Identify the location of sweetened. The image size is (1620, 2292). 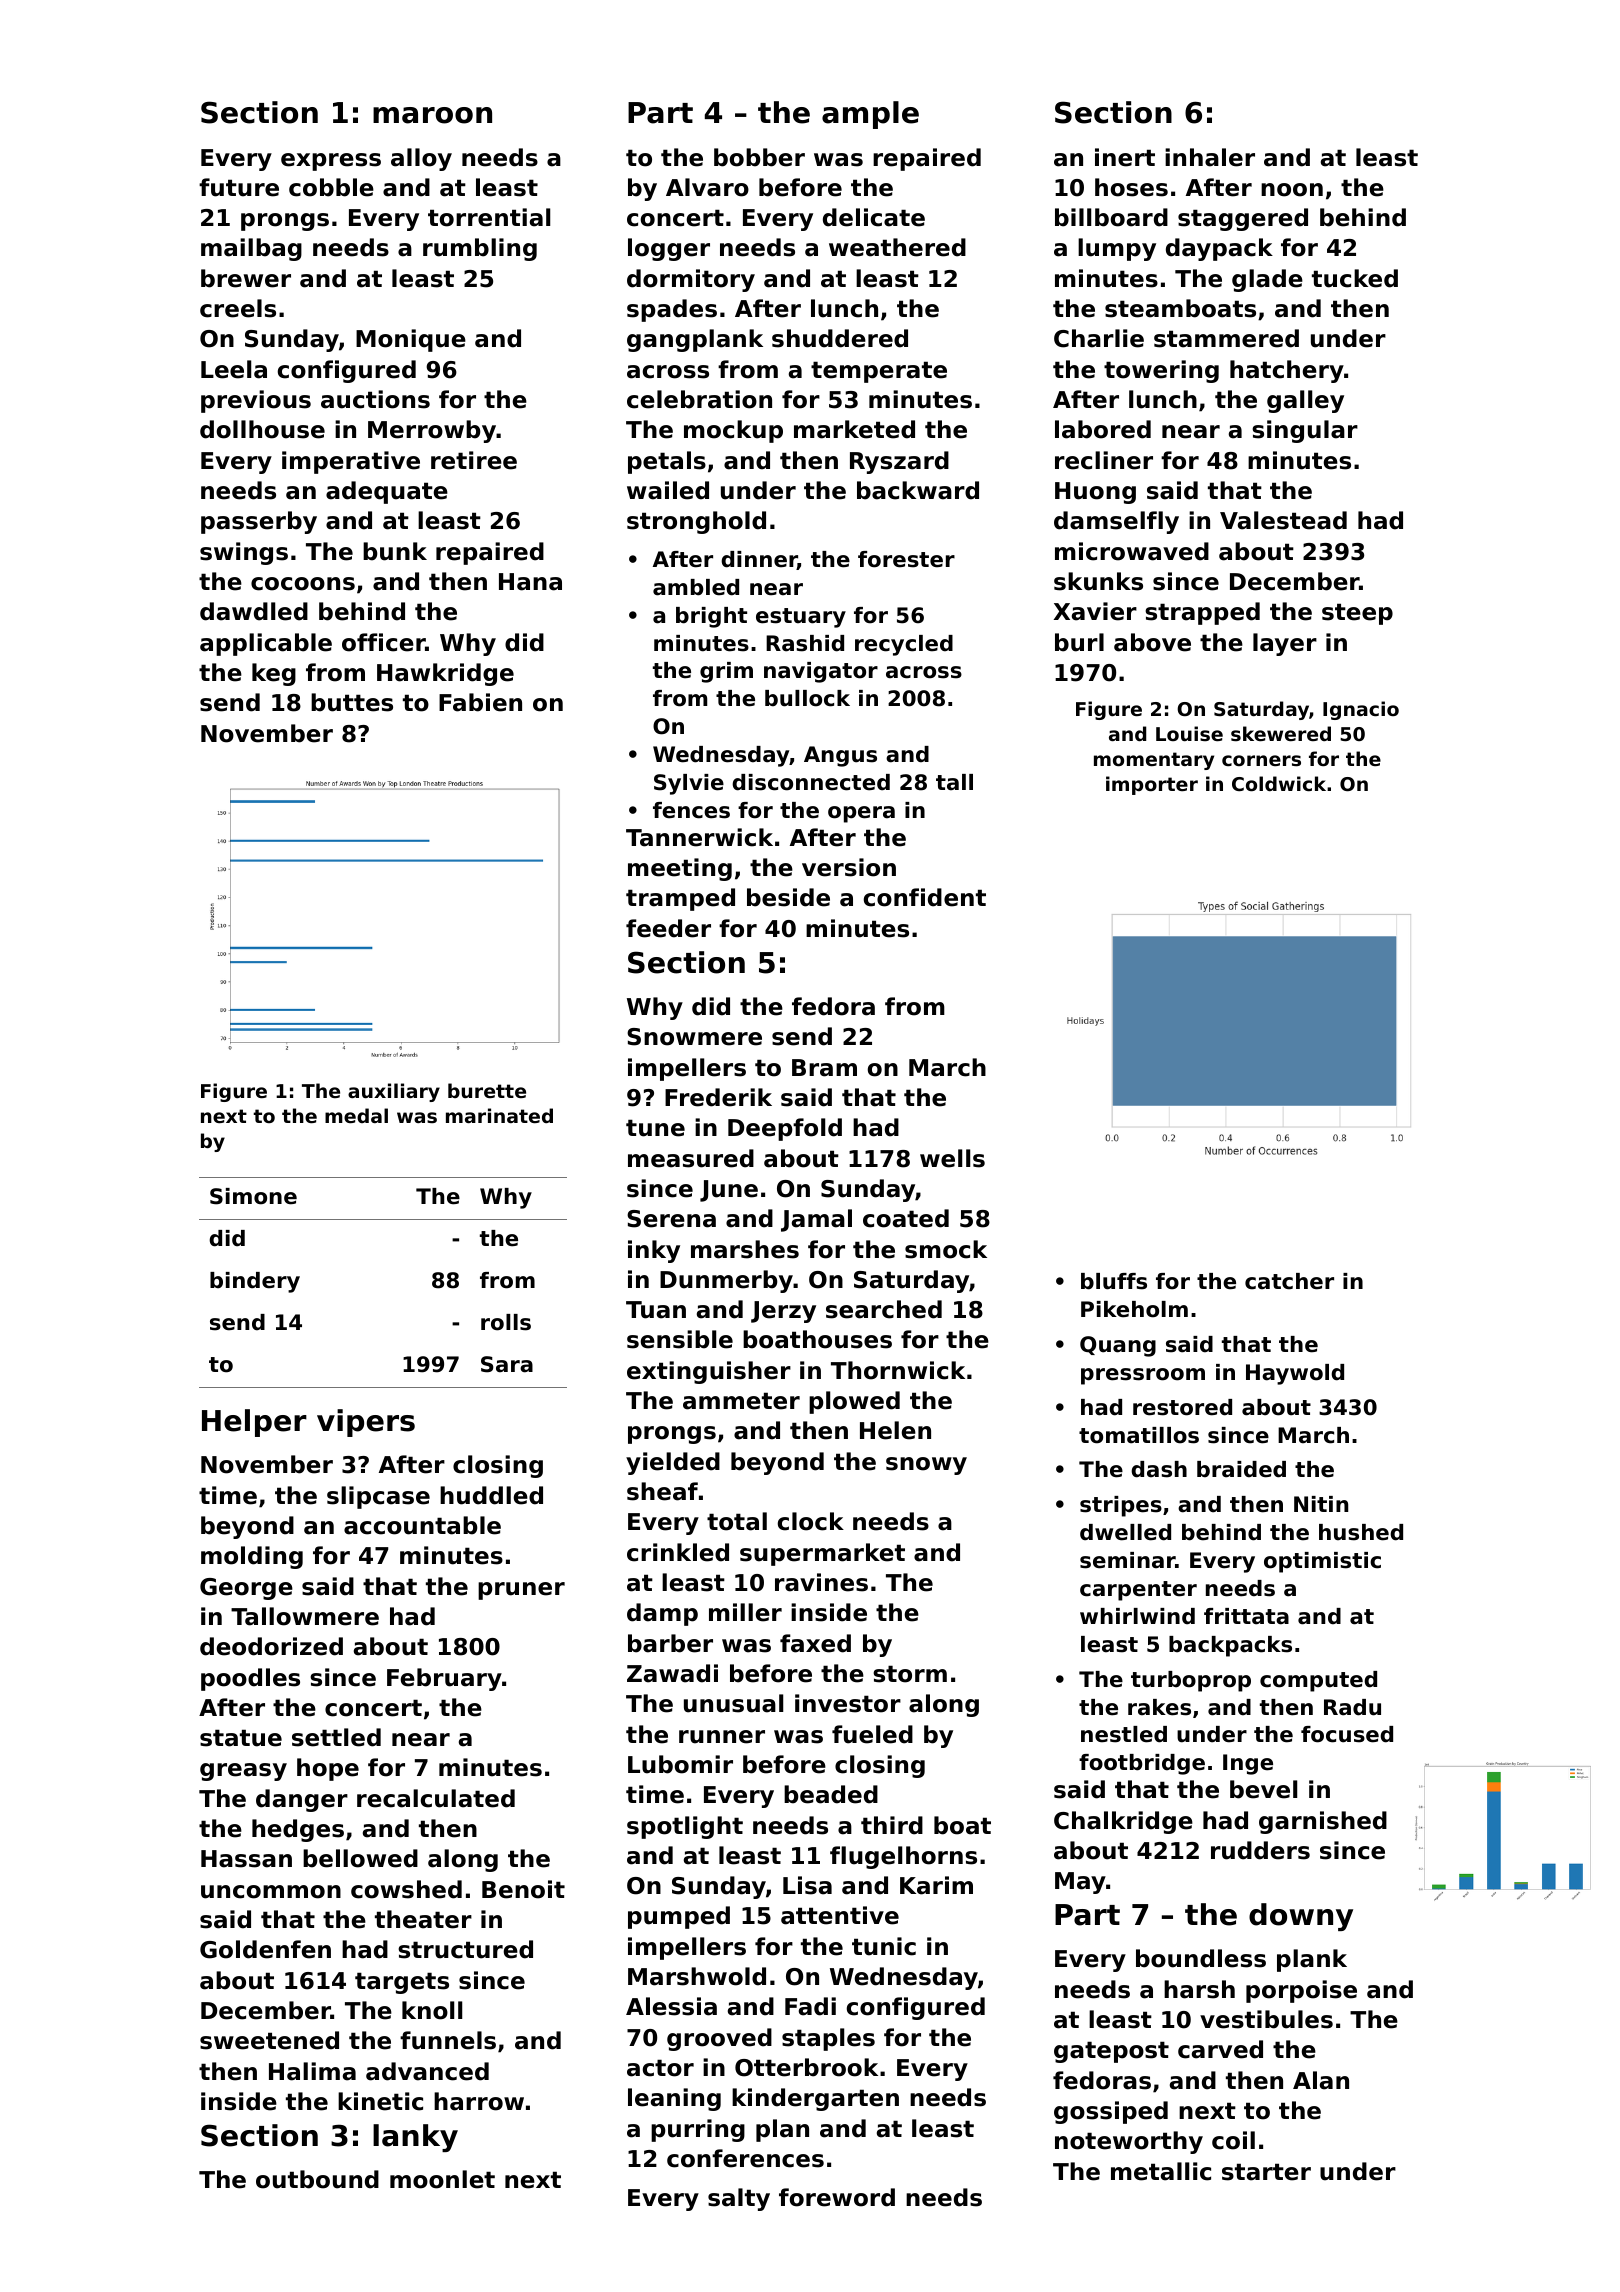
(269, 2040).
